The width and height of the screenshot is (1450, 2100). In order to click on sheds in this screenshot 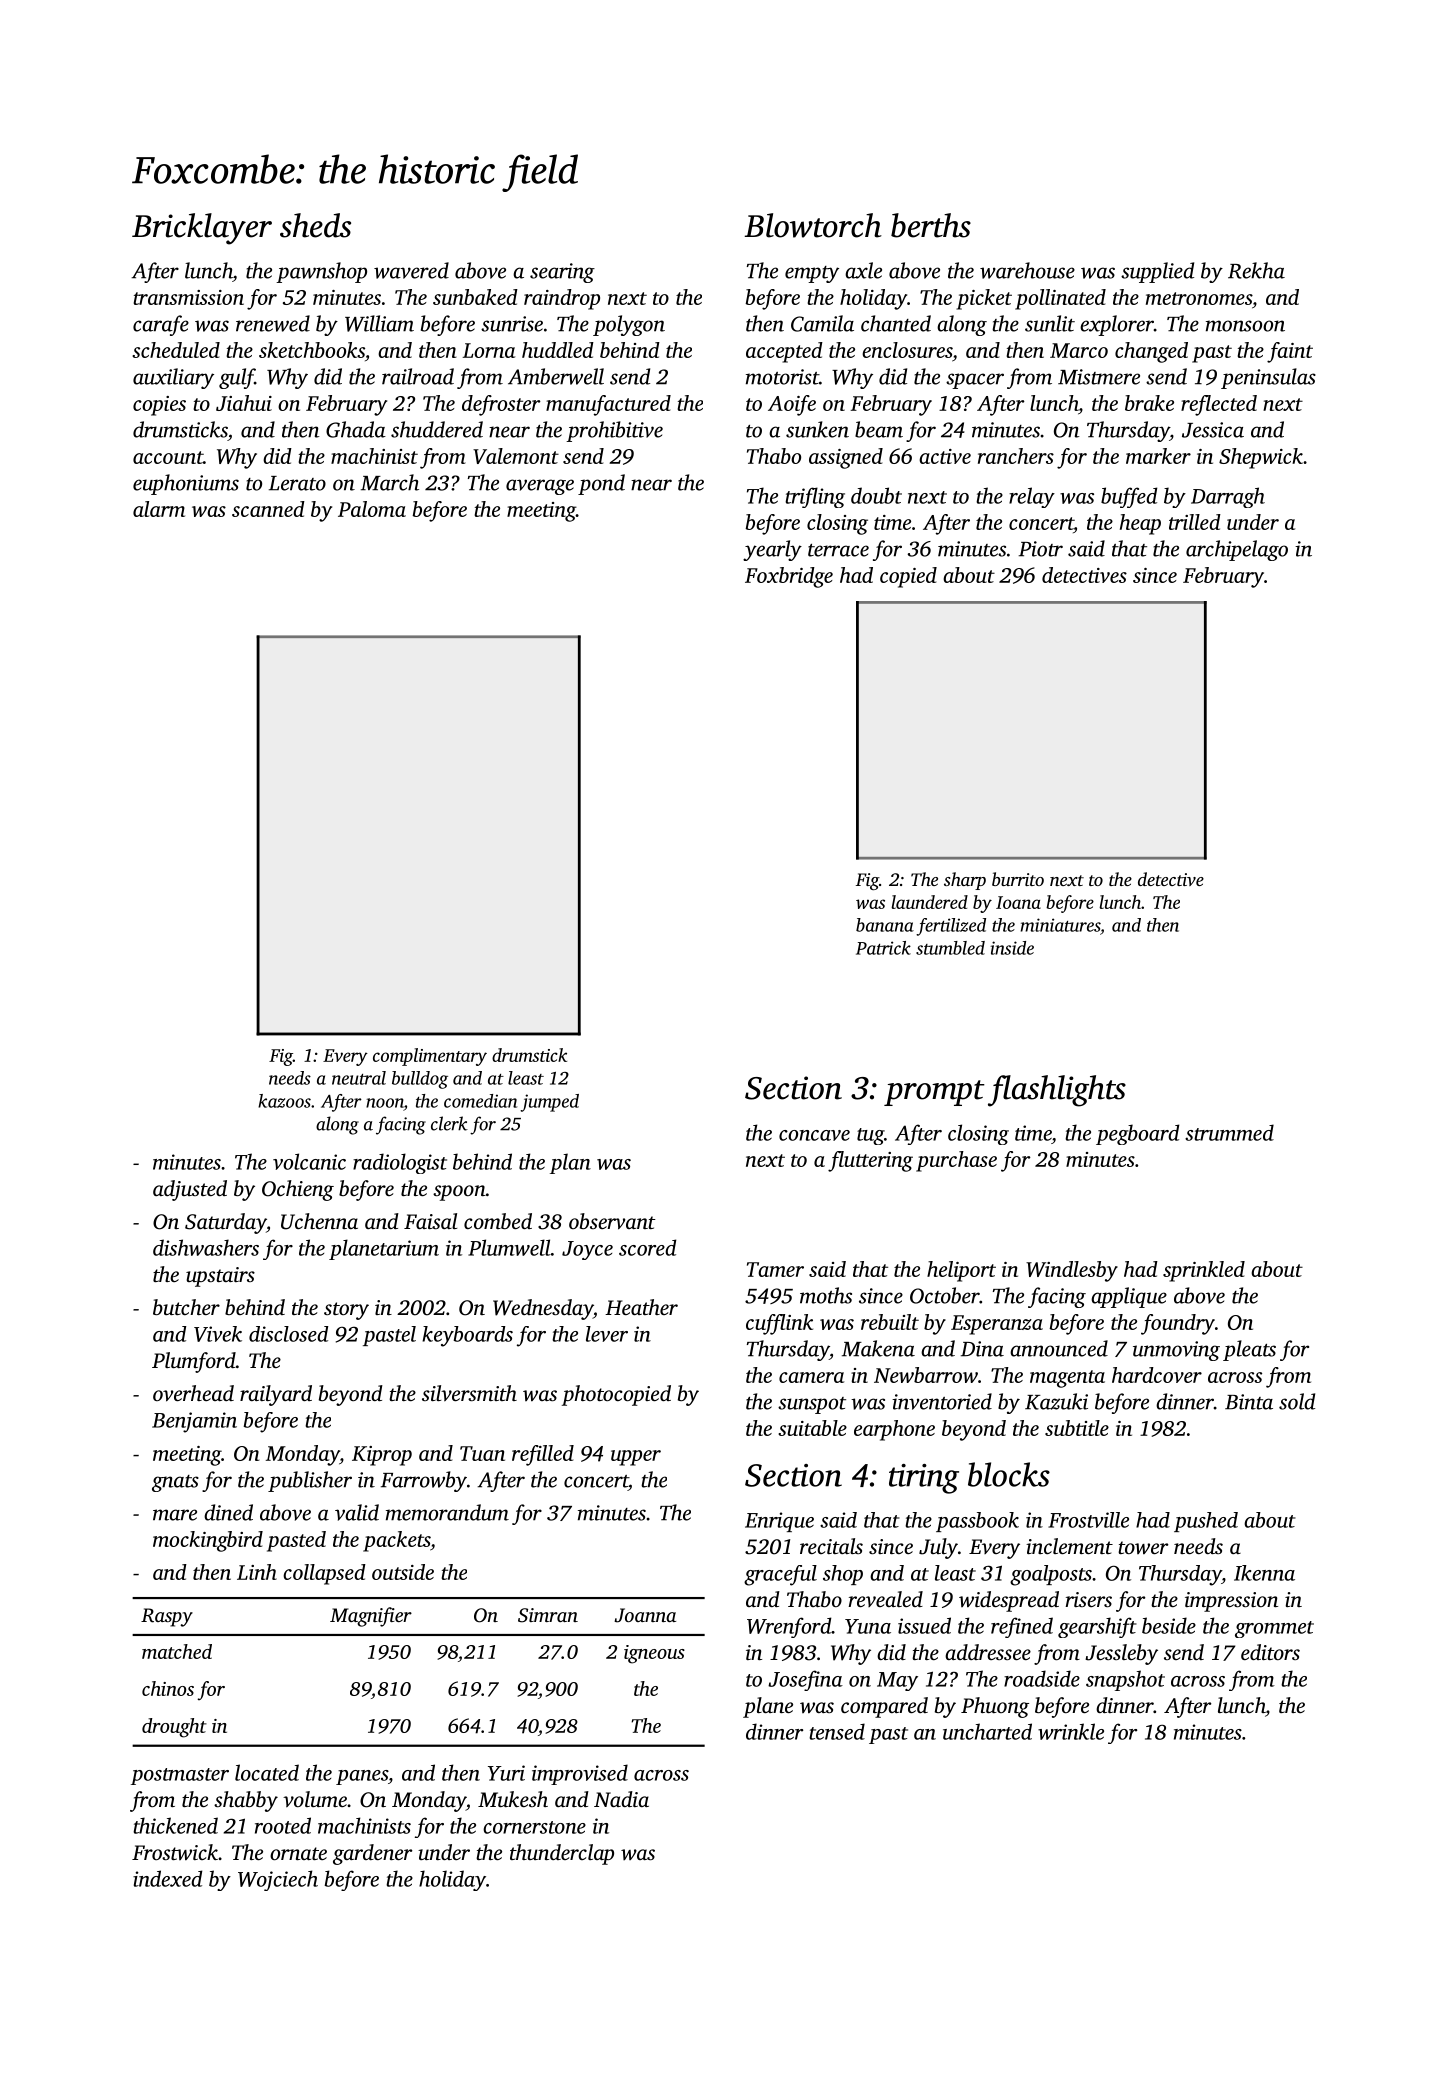, I will do `click(315, 225)`.
